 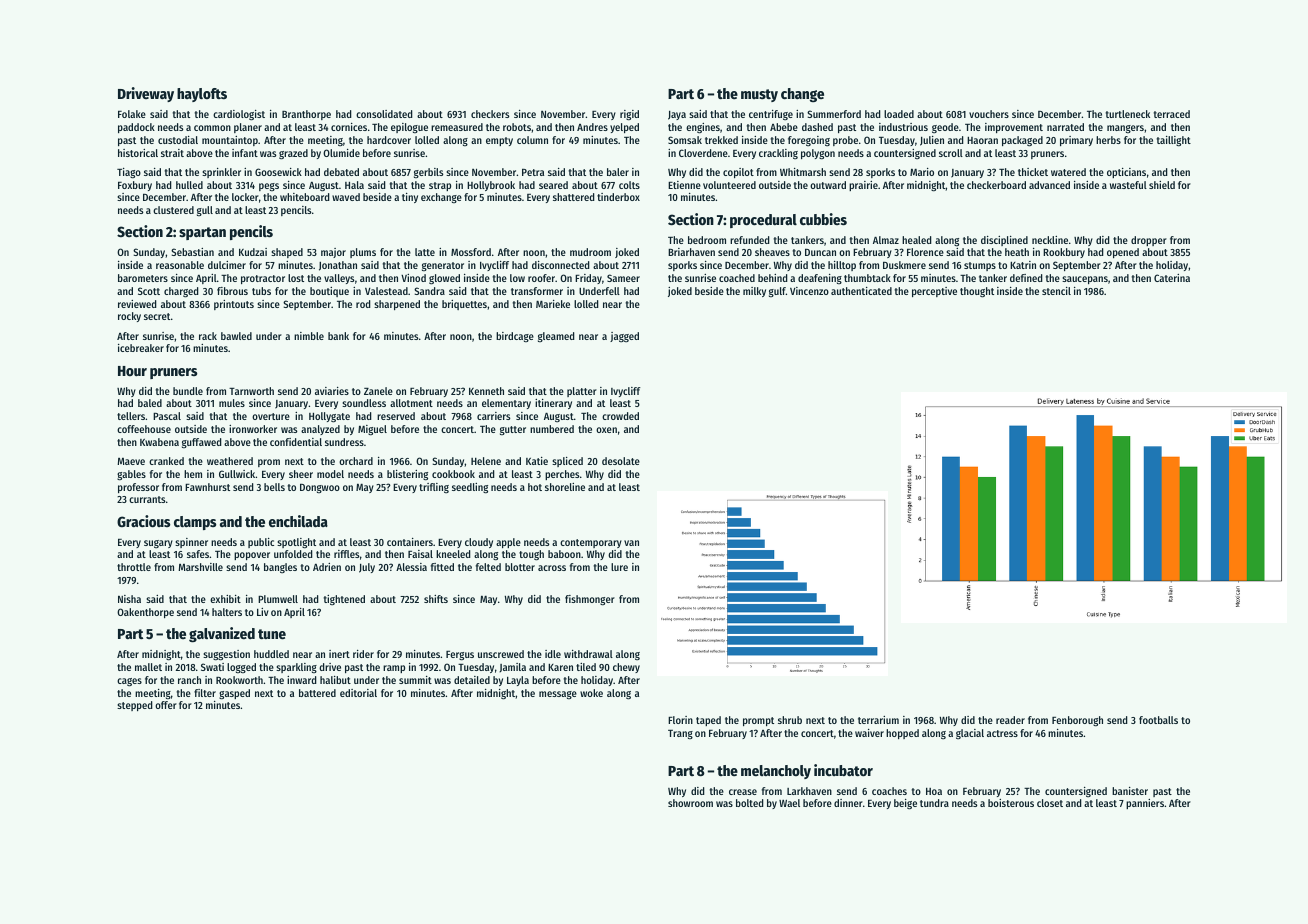 I want to click on turtleneck, so click(x=1127, y=114).
